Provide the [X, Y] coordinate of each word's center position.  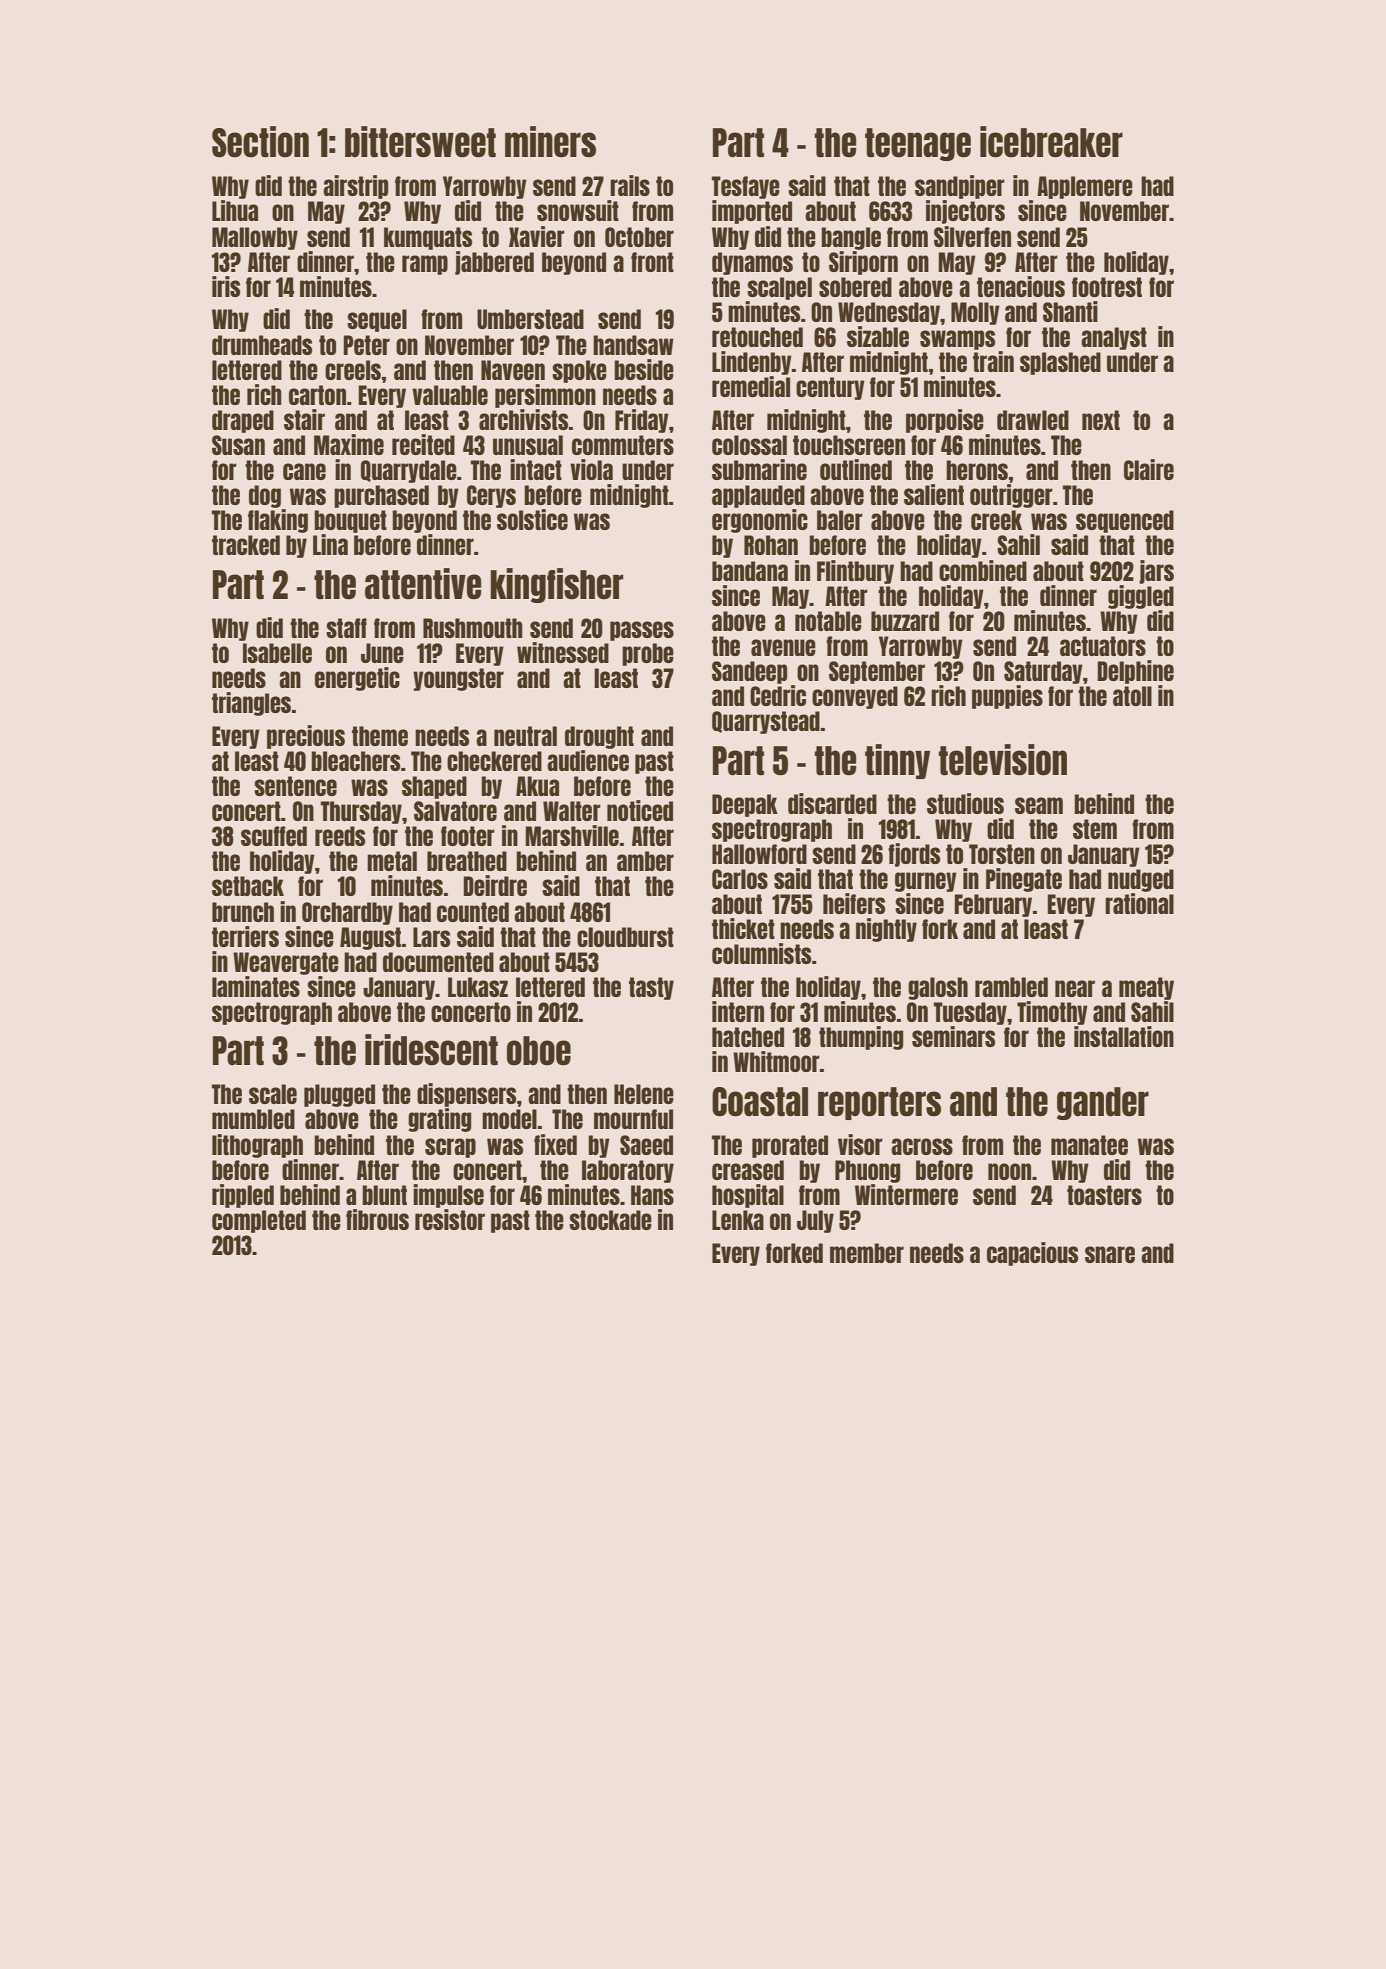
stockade [610, 1220]
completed [259, 1221]
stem [1095, 829]
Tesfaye [746, 187]
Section [260, 142]
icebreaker [1051, 142]
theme [380, 736]
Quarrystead [766, 722]
